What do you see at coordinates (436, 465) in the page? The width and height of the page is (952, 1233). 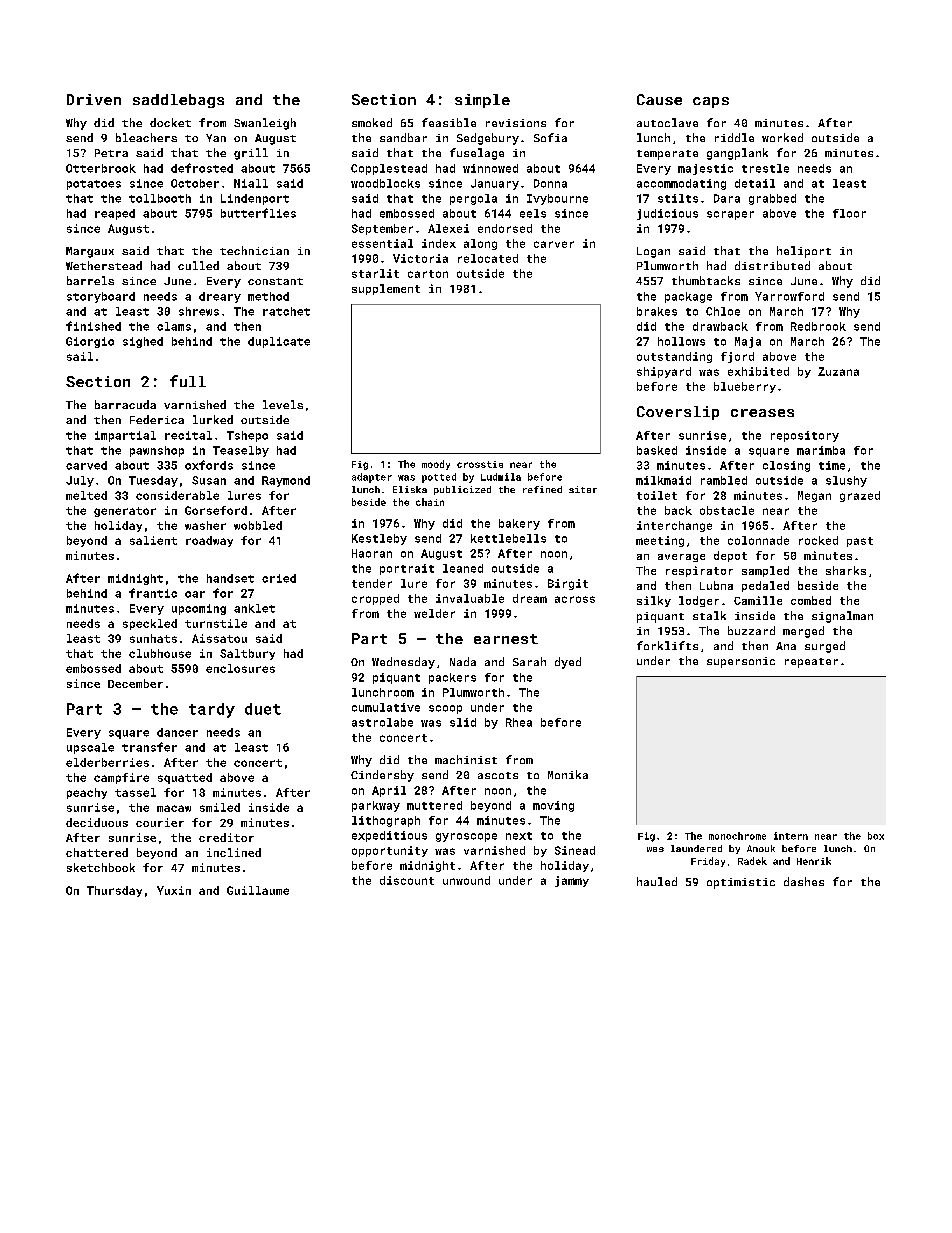 I see `moody` at bounding box center [436, 465].
